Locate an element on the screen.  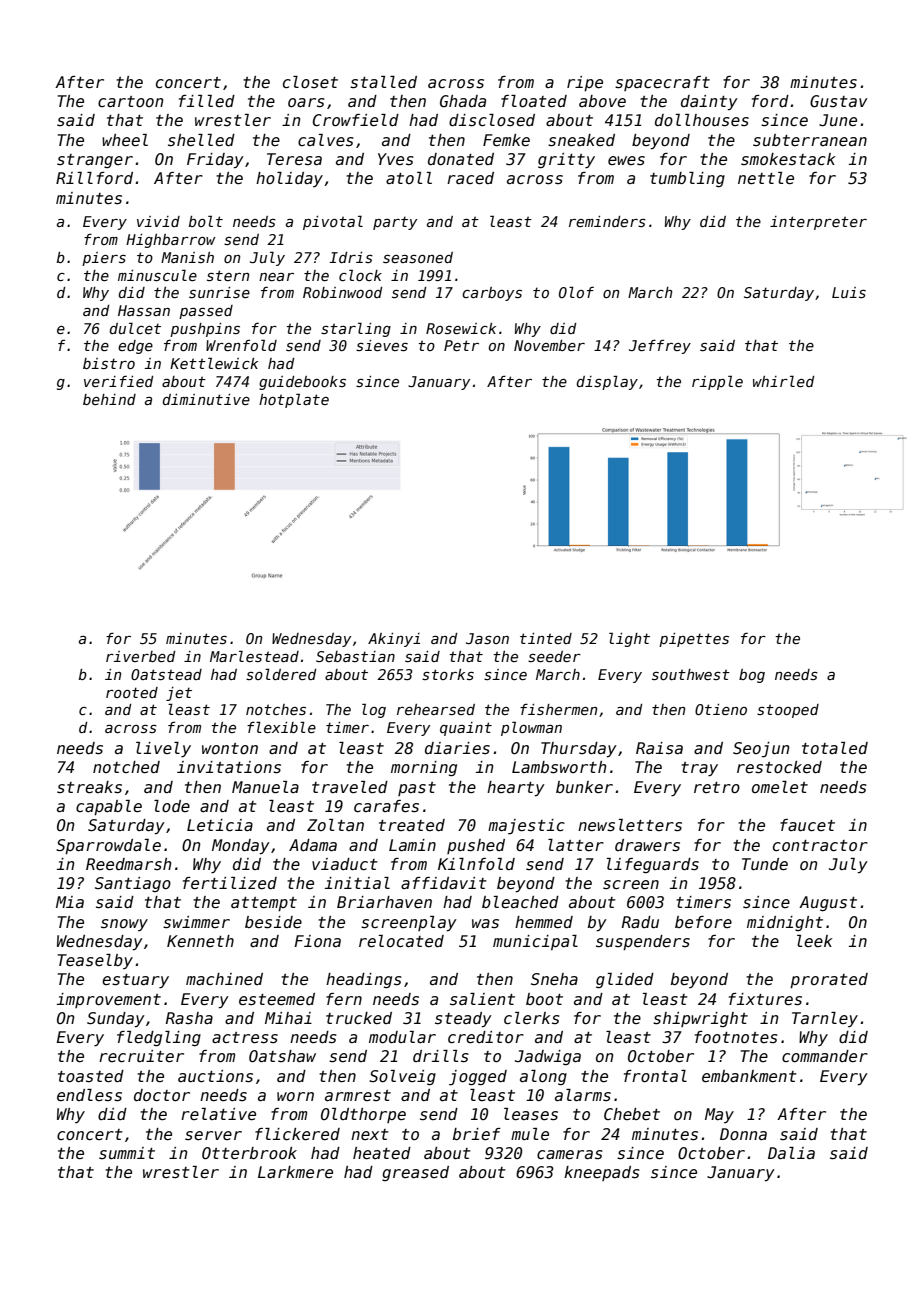
wheel is located at coordinates (125, 140).
